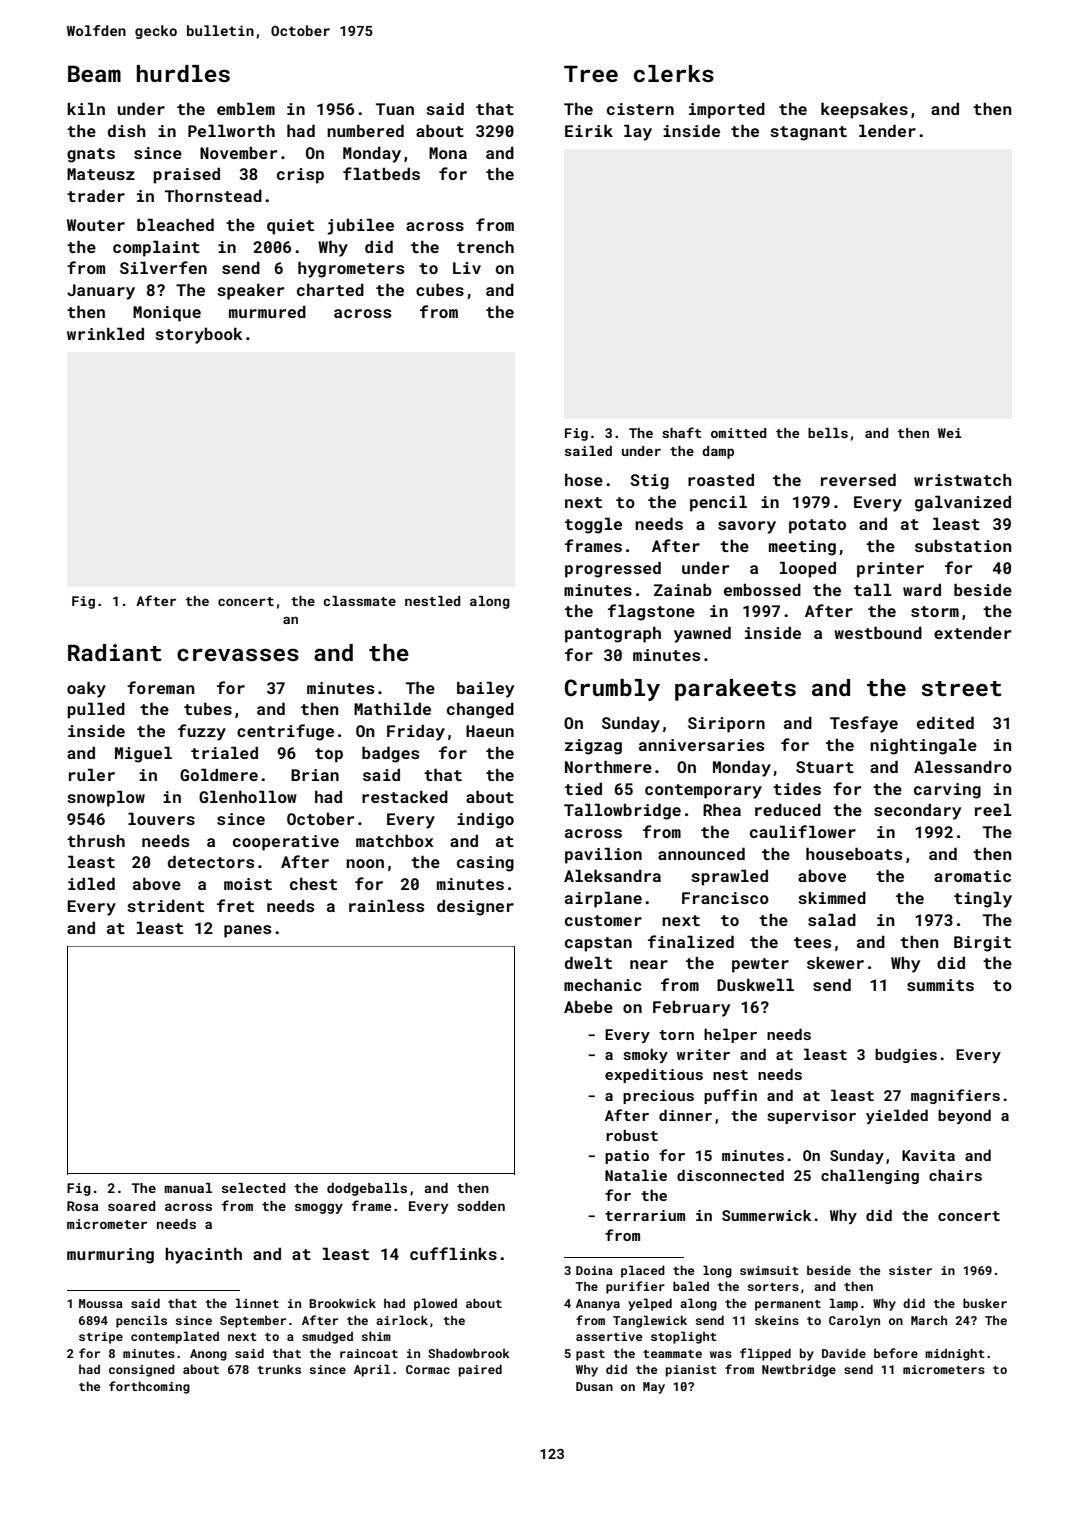 The image size is (1079, 1526). Describe the element at coordinates (682, 432) in the page. I see `shaft` at that location.
